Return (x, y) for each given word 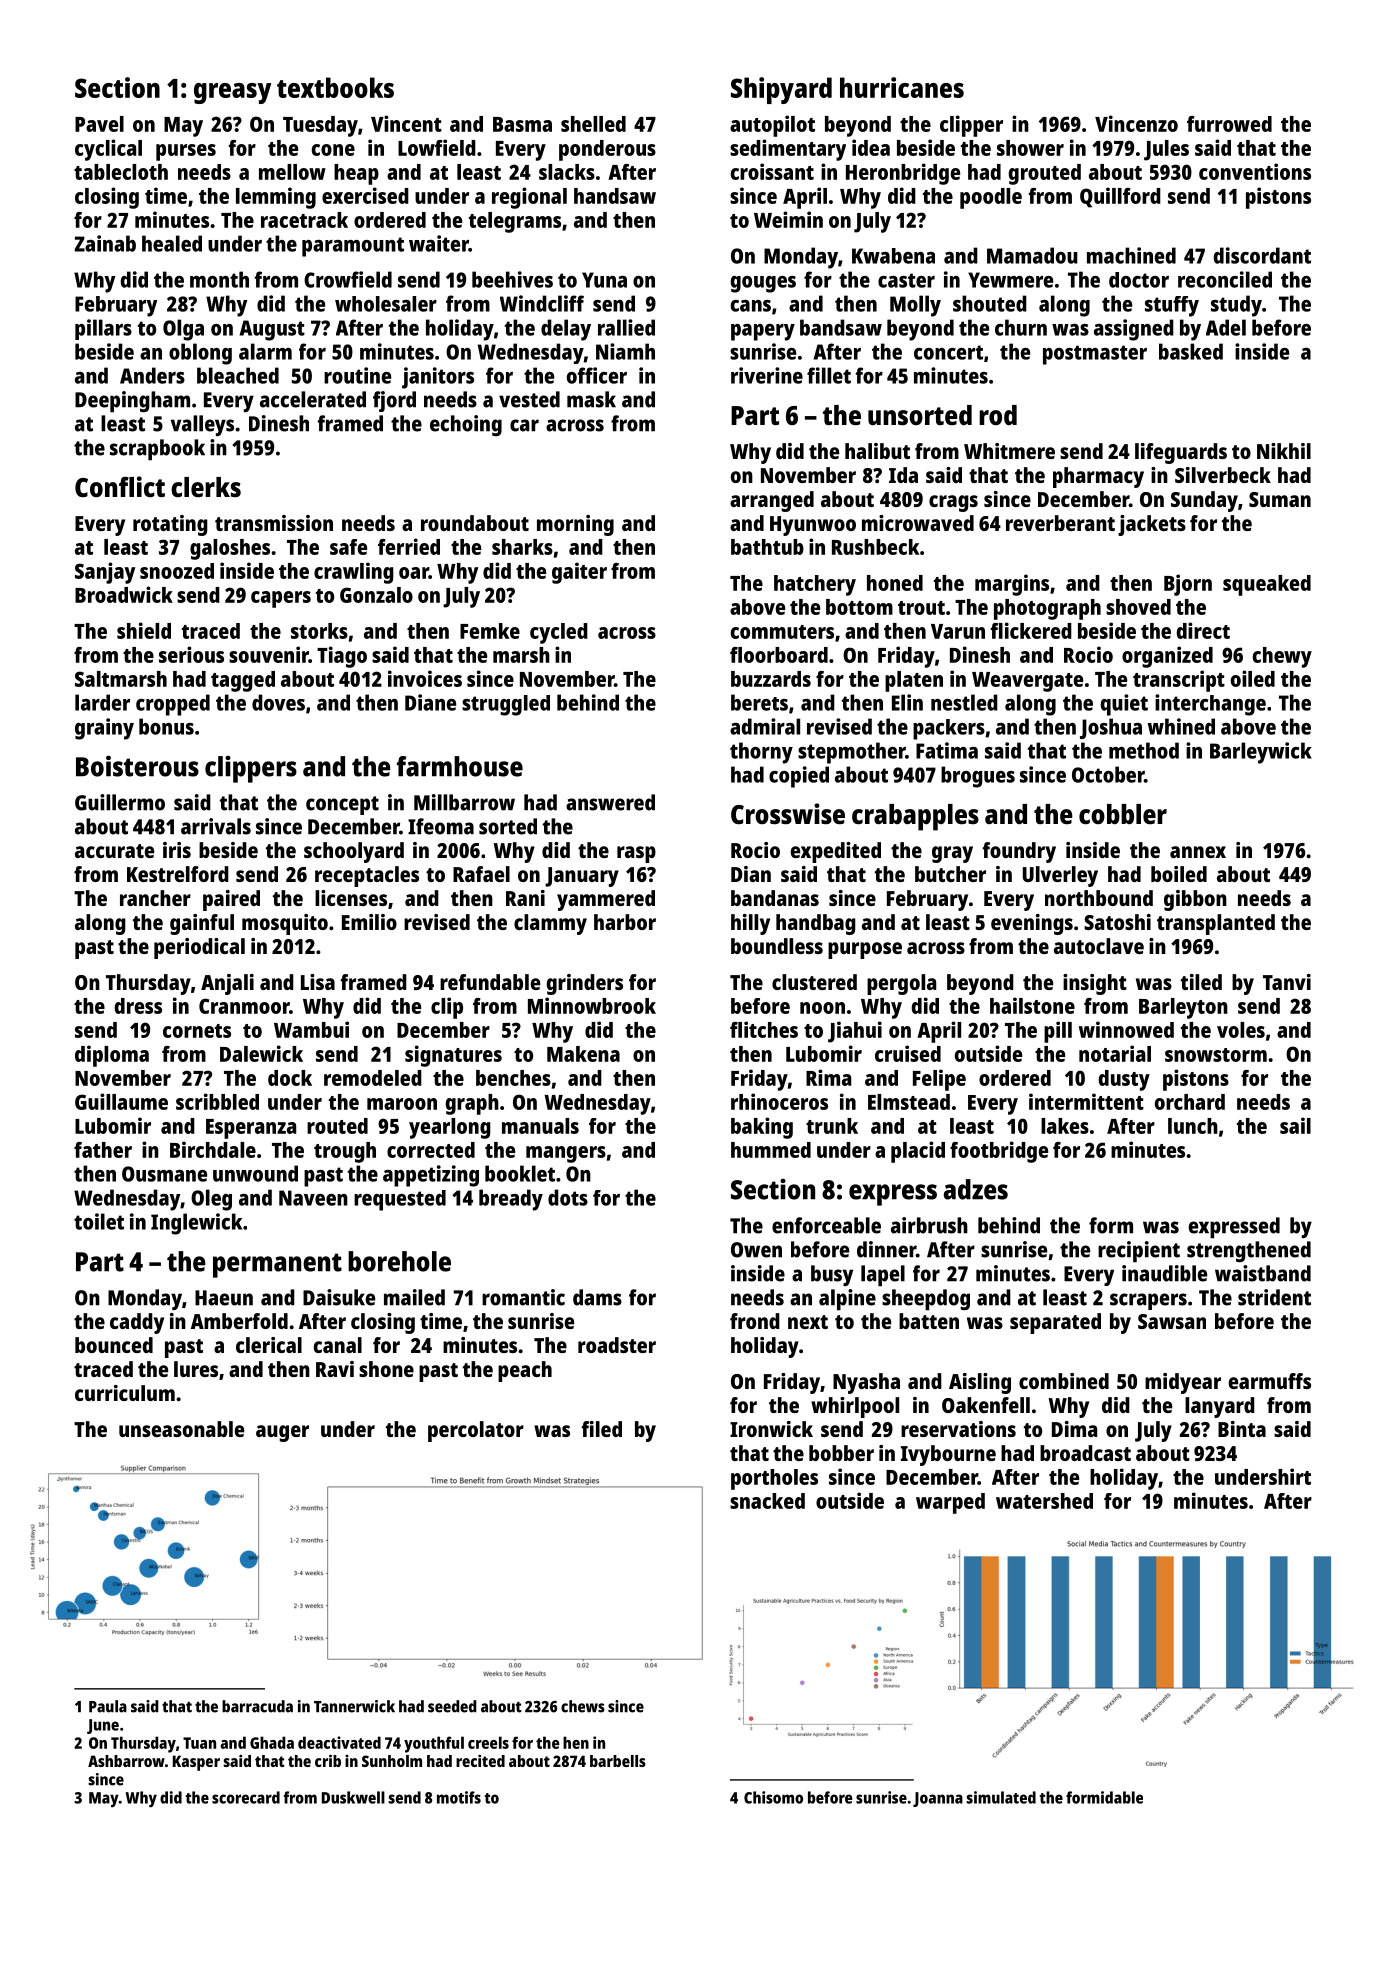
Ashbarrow (126, 1761)
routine (357, 375)
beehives (512, 279)
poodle (991, 198)
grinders (584, 984)
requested (400, 1200)
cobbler (1123, 814)
